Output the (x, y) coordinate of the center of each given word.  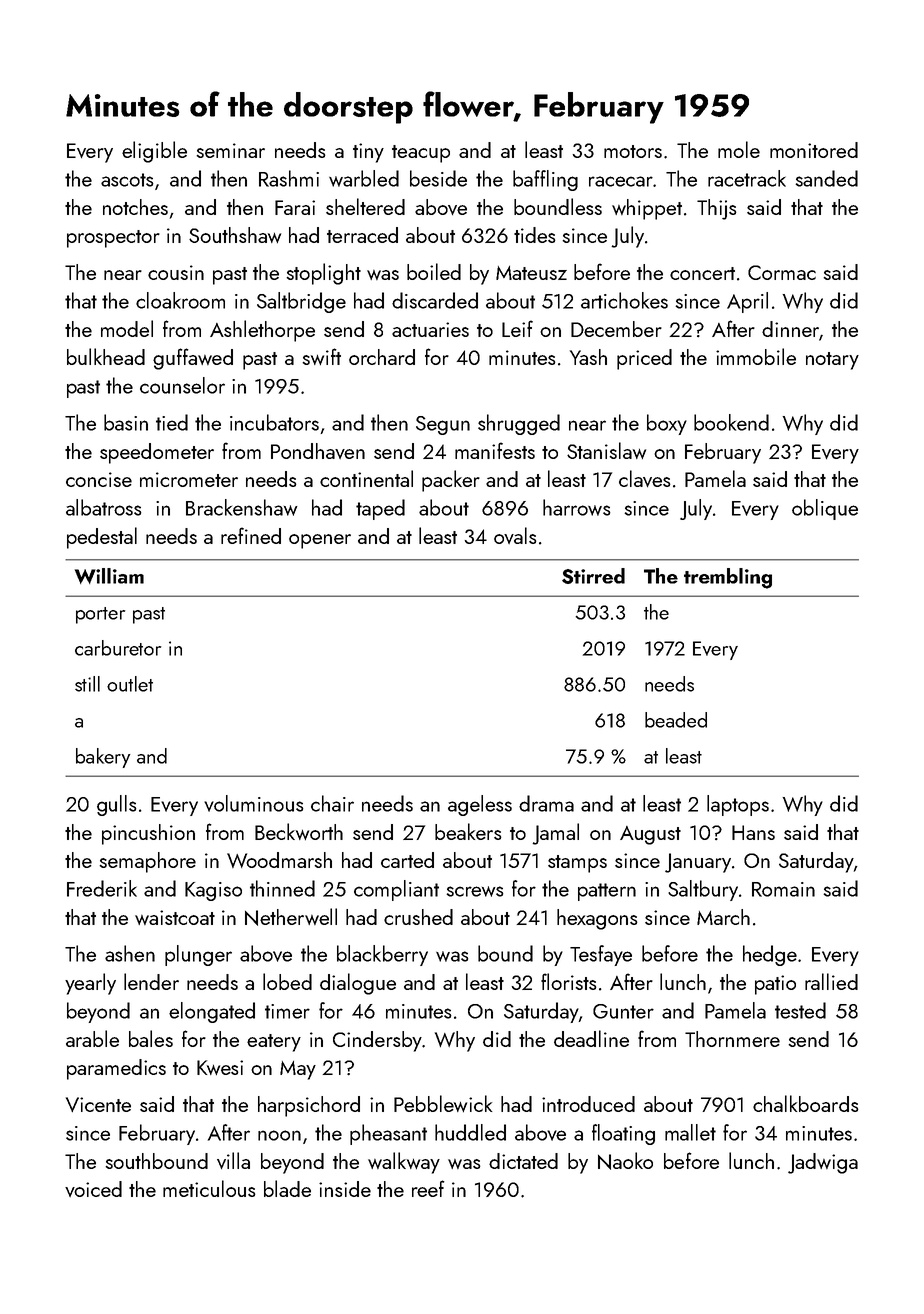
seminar (231, 150)
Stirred (593, 576)
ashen (130, 953)
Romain (783, 889)
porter (100, 615)
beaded (676, 720)
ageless (480, 805)
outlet (130, 684)
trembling (728, 578)
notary (832, 361)
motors (633, 151)
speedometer (157, 453)
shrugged (519, 424)
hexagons (597, 919)
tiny (368, 153)
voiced (93, 1189)
